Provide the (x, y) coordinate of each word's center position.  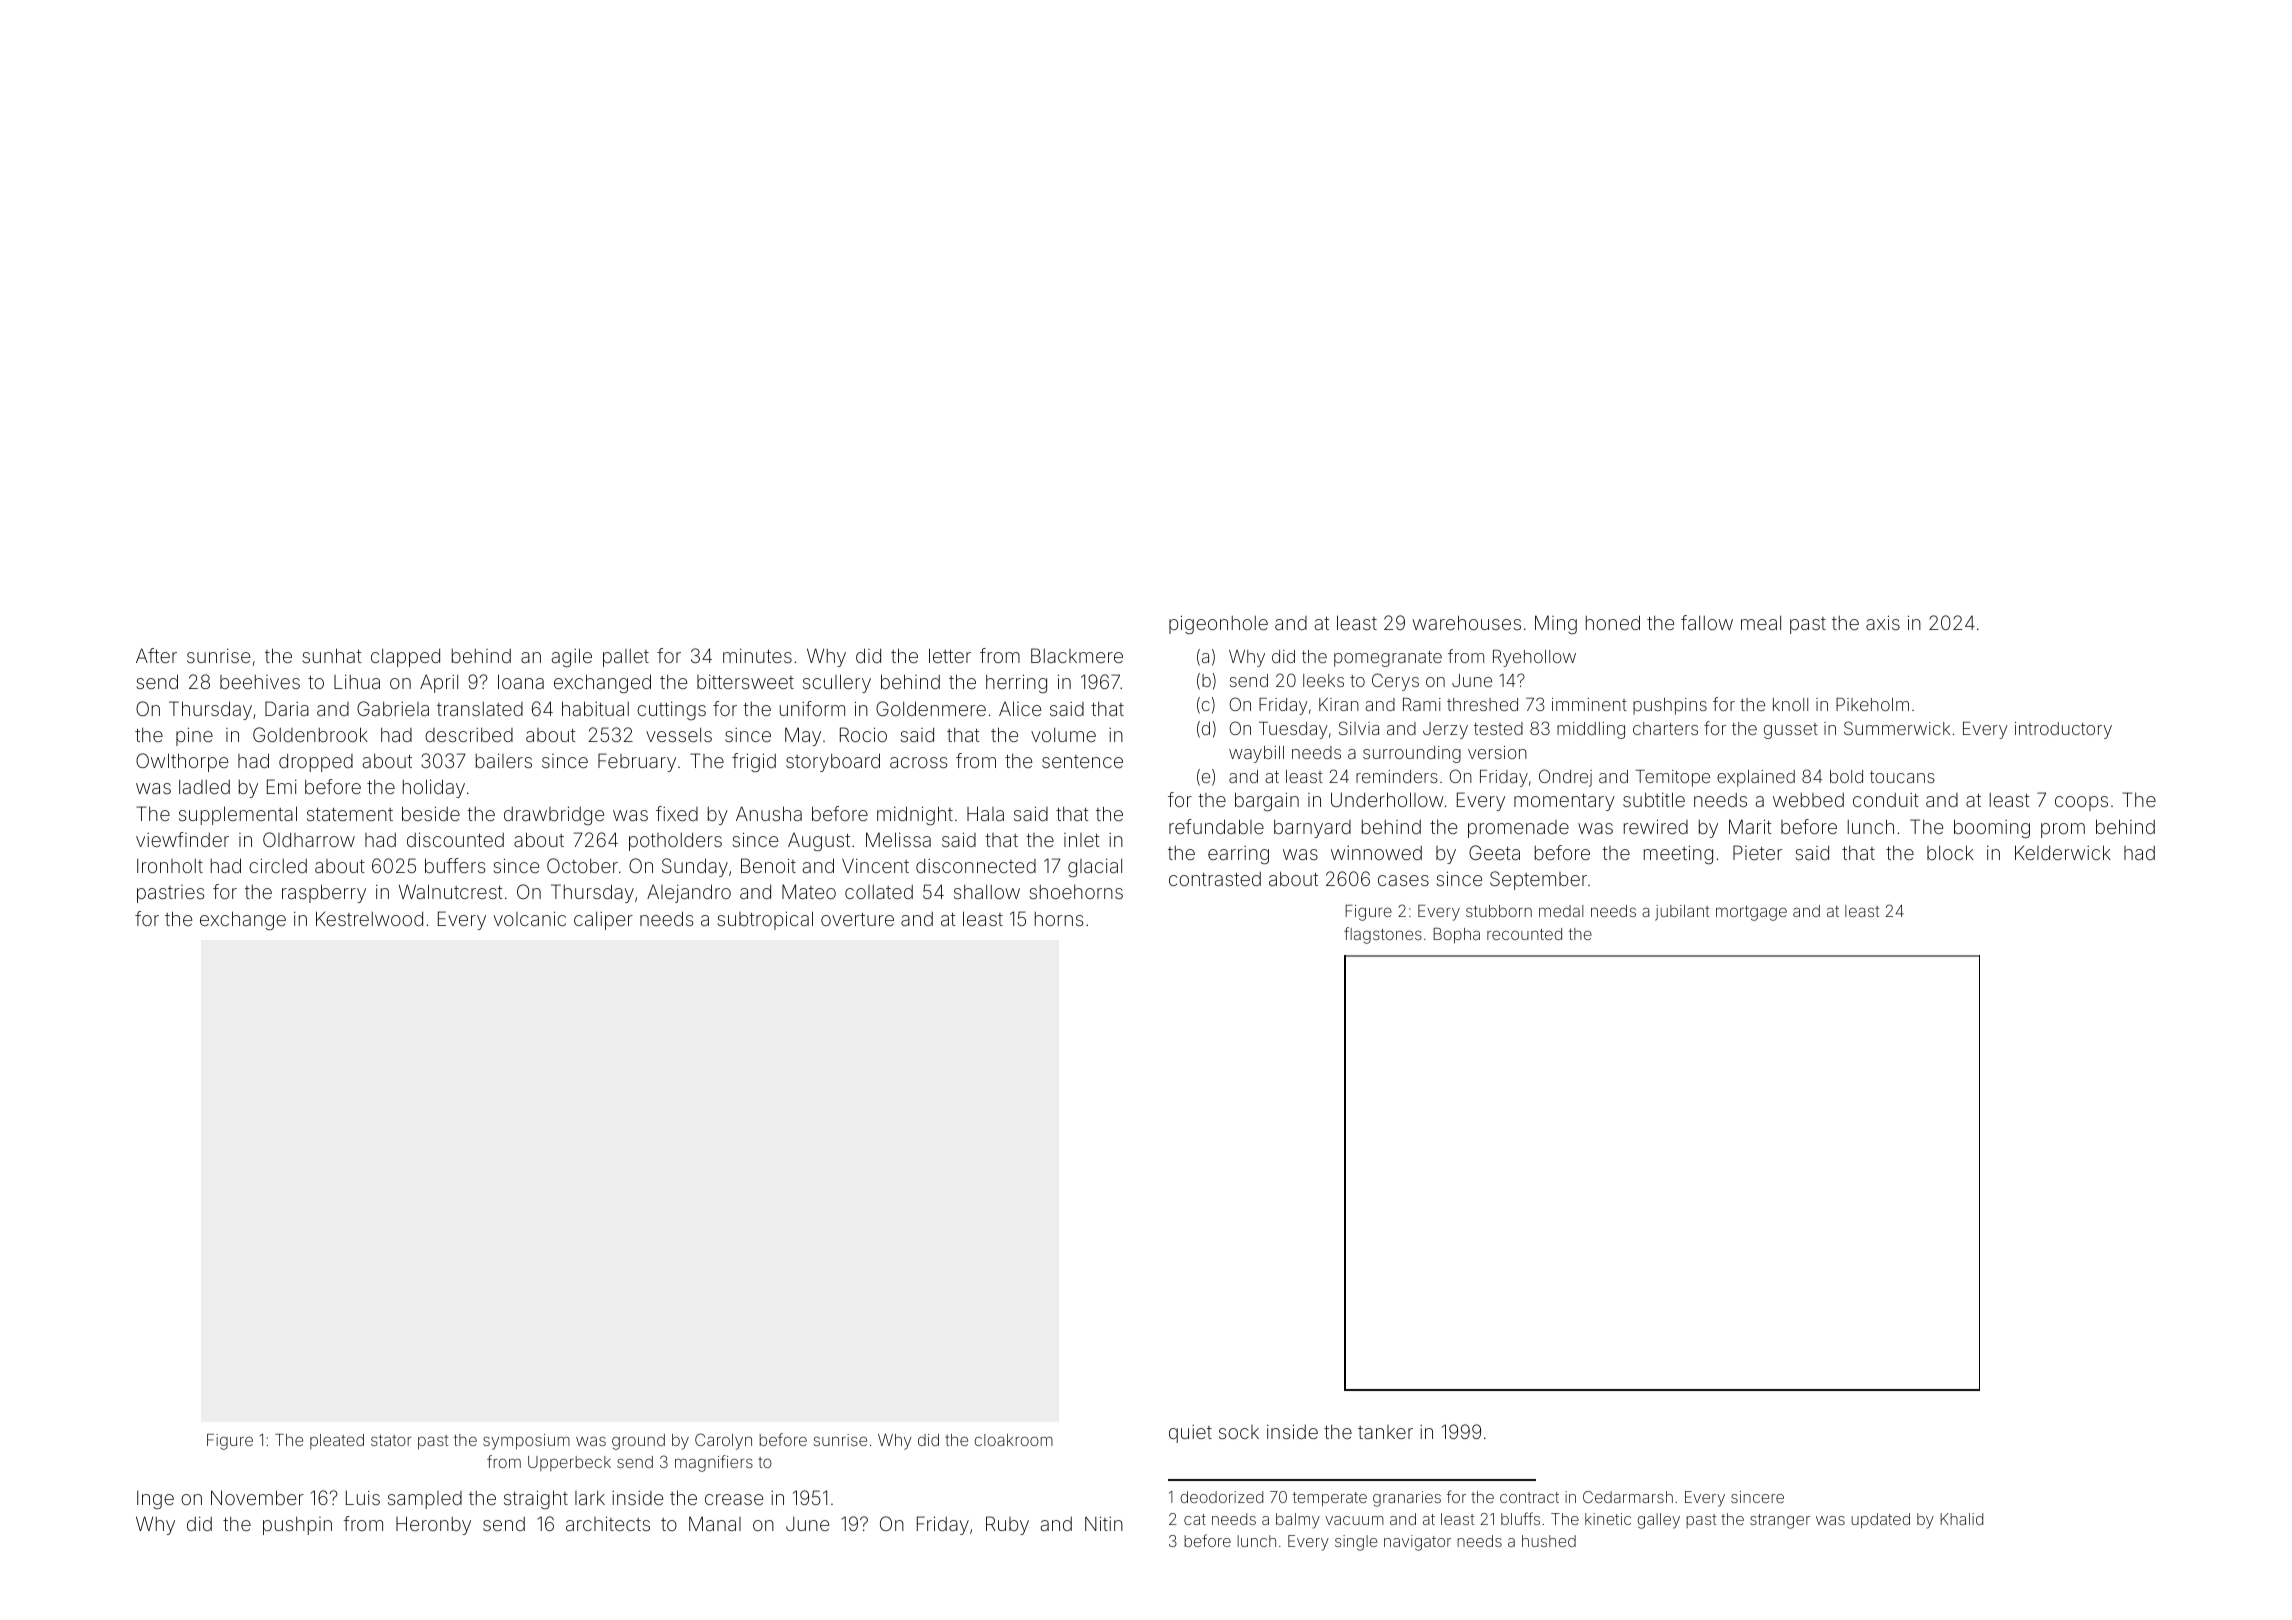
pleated (337, 1441)
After (156, 655)
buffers (455, 865)
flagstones (1383, 935)
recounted (1524, 934)
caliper (603, 921)
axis (1883, 622)
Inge (155, 1500)
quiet (1190, 1434)
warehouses (1466, 622)
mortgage (1751, 913)
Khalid (1961, 1519)
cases (1403, 880)
